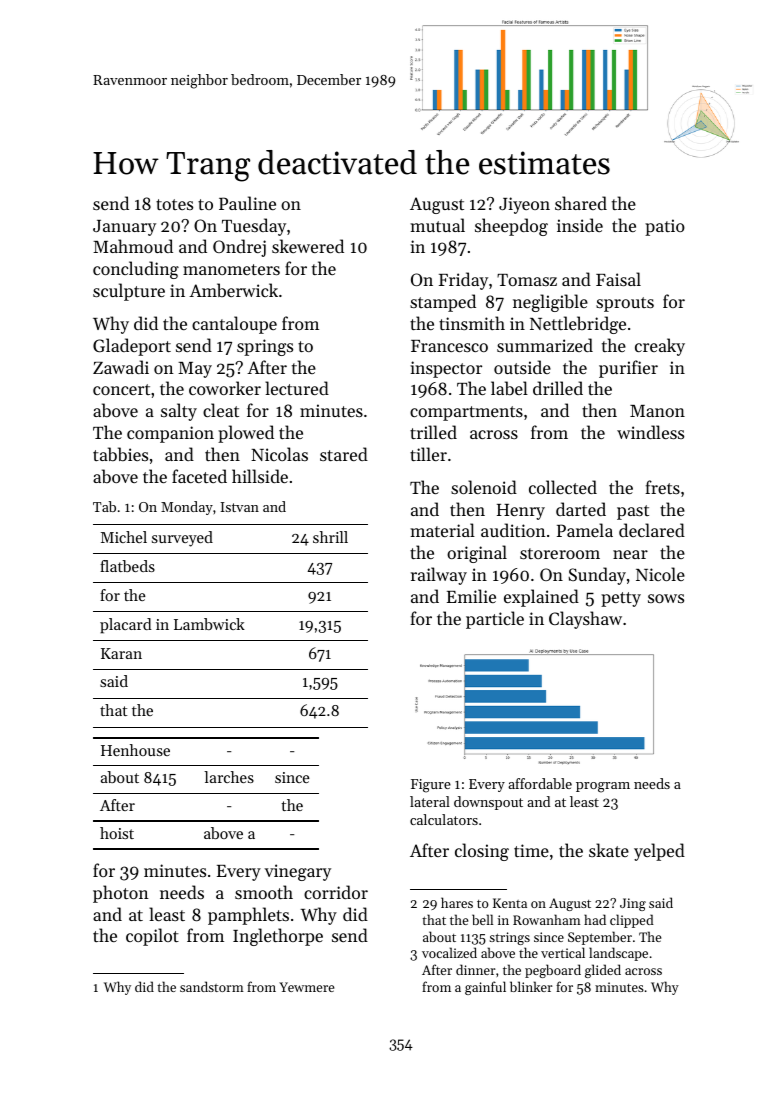  What do you see at coordinates (306, 987) in the image?
I see `Yewmere` at bounding box center [306, 987].
